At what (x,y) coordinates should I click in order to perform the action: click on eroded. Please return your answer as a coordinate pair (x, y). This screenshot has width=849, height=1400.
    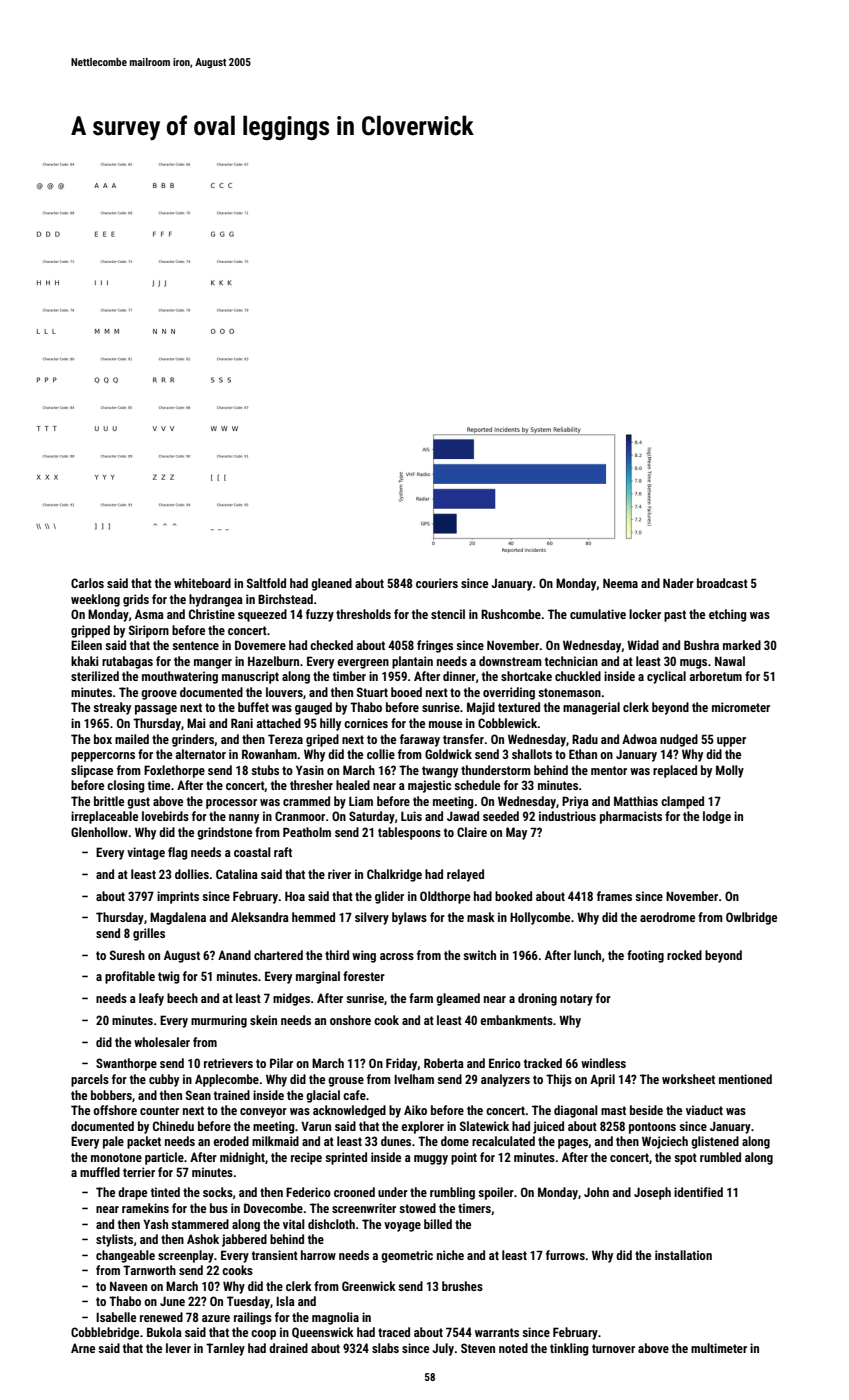
    Looking at the image, I should click on (231, 1141).
